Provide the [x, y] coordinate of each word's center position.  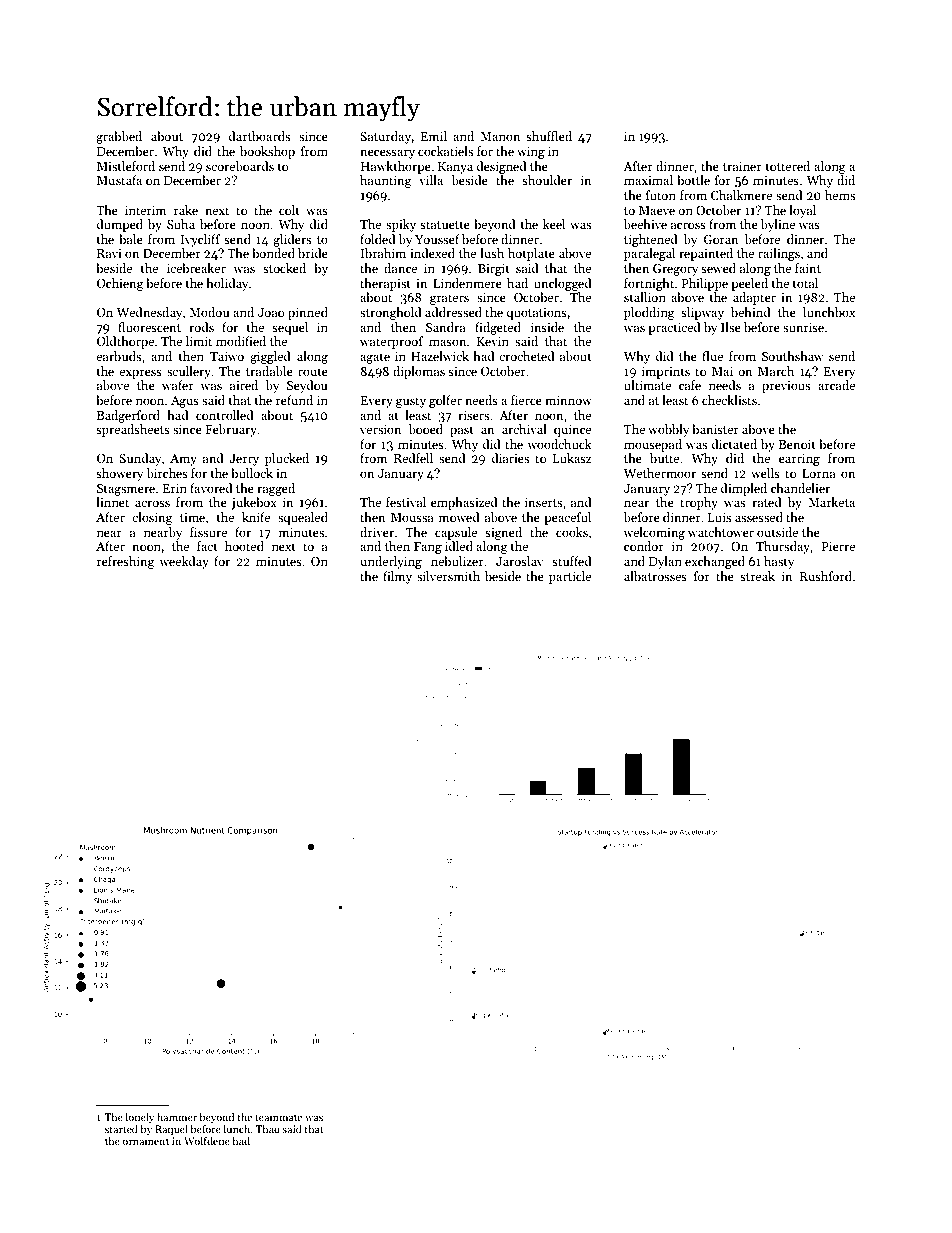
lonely [140, 1117]
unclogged [563, 284]
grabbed [119, 137]
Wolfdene [207, 1140]
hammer [177, 1116]
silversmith [448, 576]
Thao [268, 1128]
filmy [397, 577]
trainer [742, 166]
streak [757, 576]
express [140, 374]
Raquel [171, 1129]
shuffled [549, 136]
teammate [278, 1117]
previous [786, 387]
